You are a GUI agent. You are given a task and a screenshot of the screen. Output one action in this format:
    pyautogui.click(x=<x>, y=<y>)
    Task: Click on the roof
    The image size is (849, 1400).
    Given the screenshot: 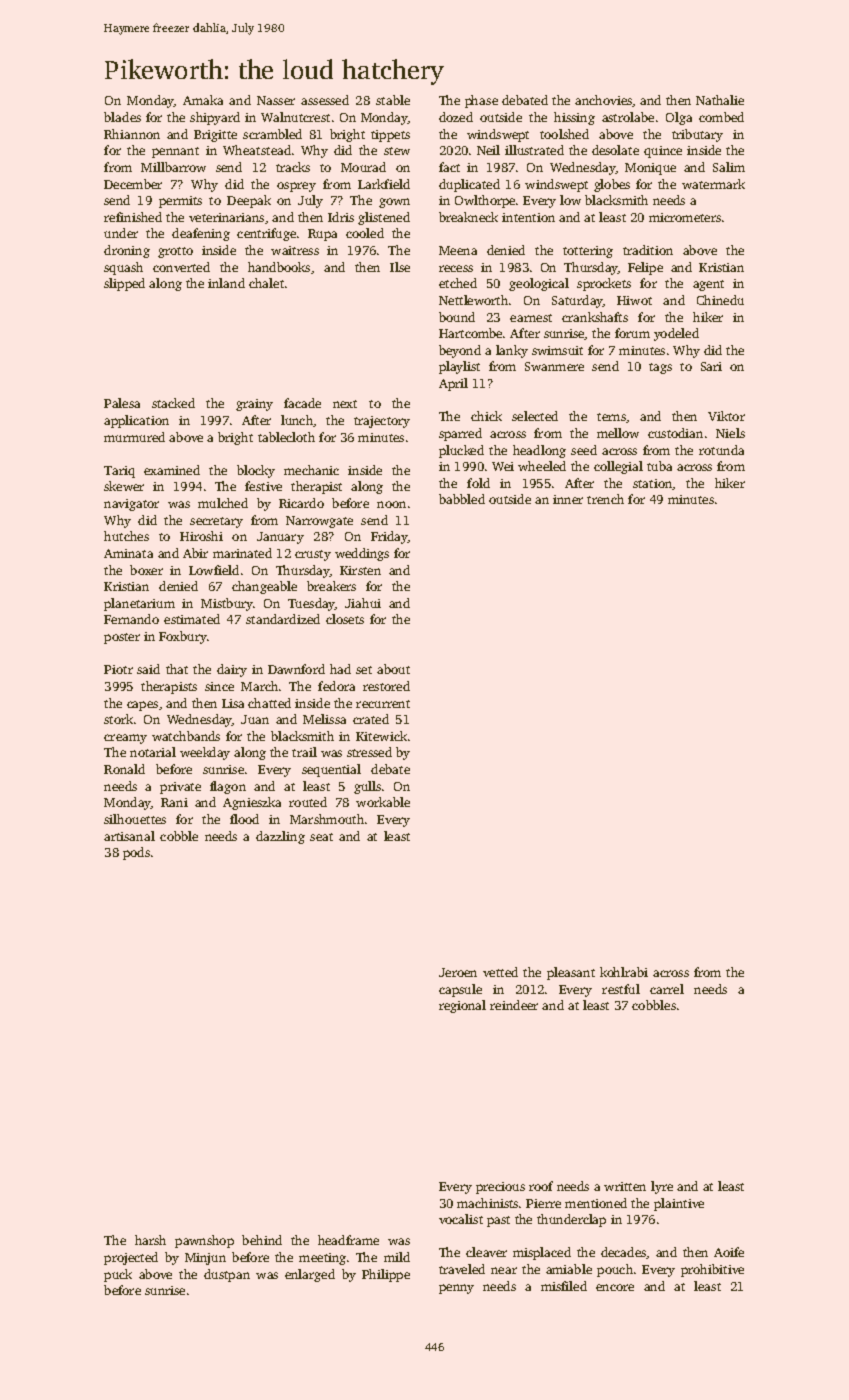 What is the action you would take?
    pyautogui.click(x=541, y=1186)
